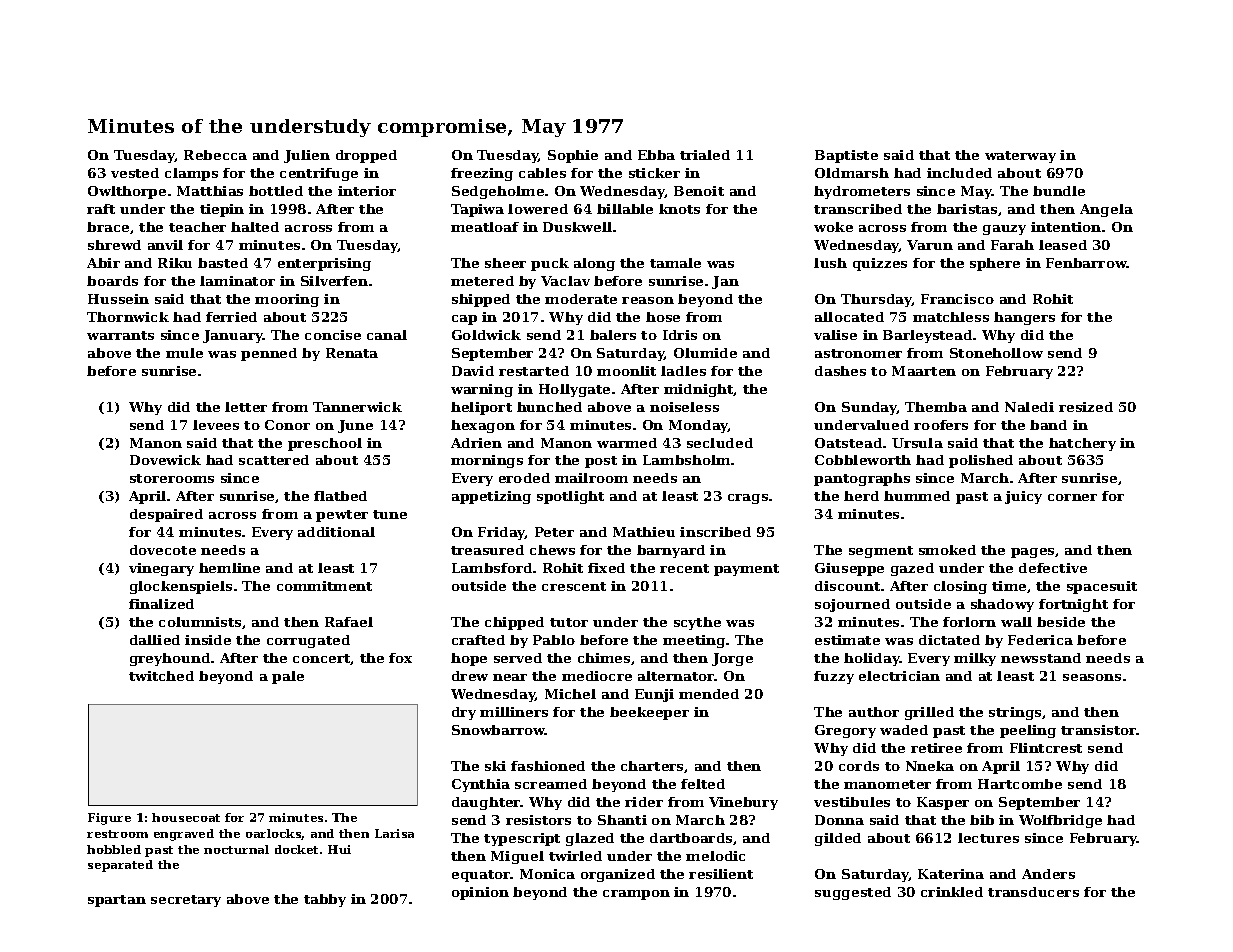 The width and height of the document is (1233, 952). Describe the element at coordinates (1059, 191) in the document. I see `bundle` at that location.
